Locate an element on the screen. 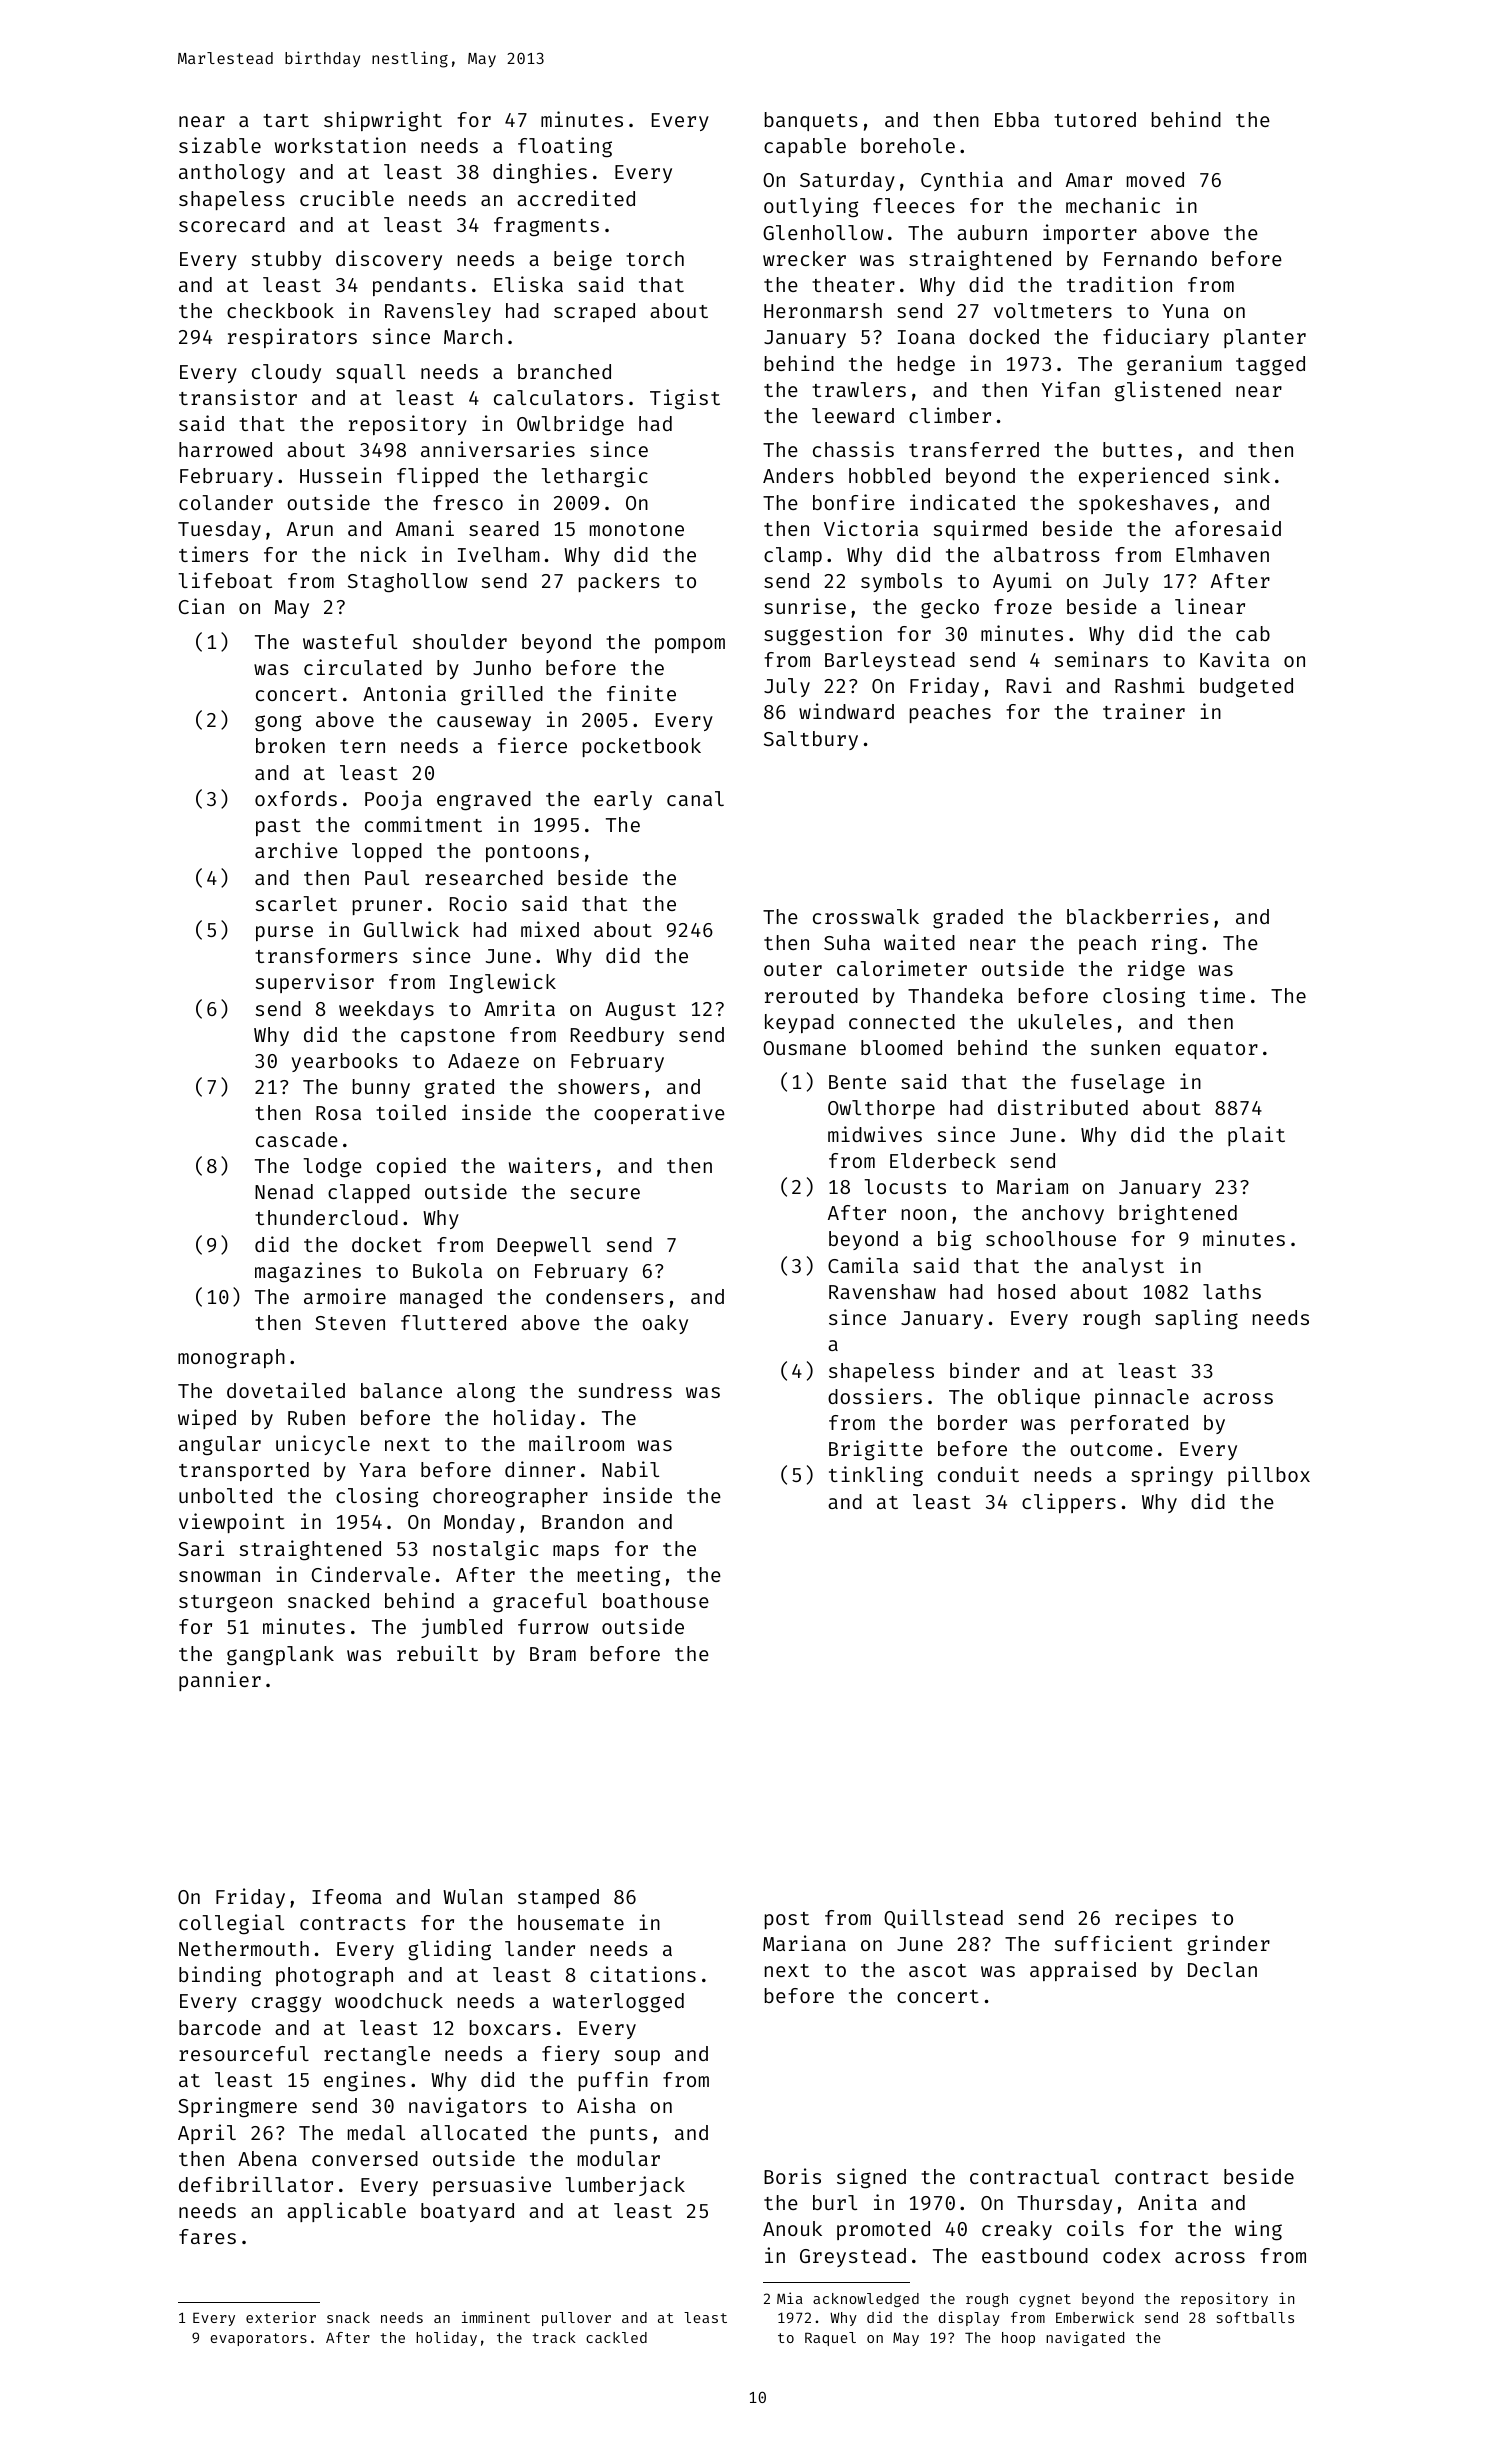 This screenshot has height=2464, width=1496. cackled is located at coordinates (616, 2337).
